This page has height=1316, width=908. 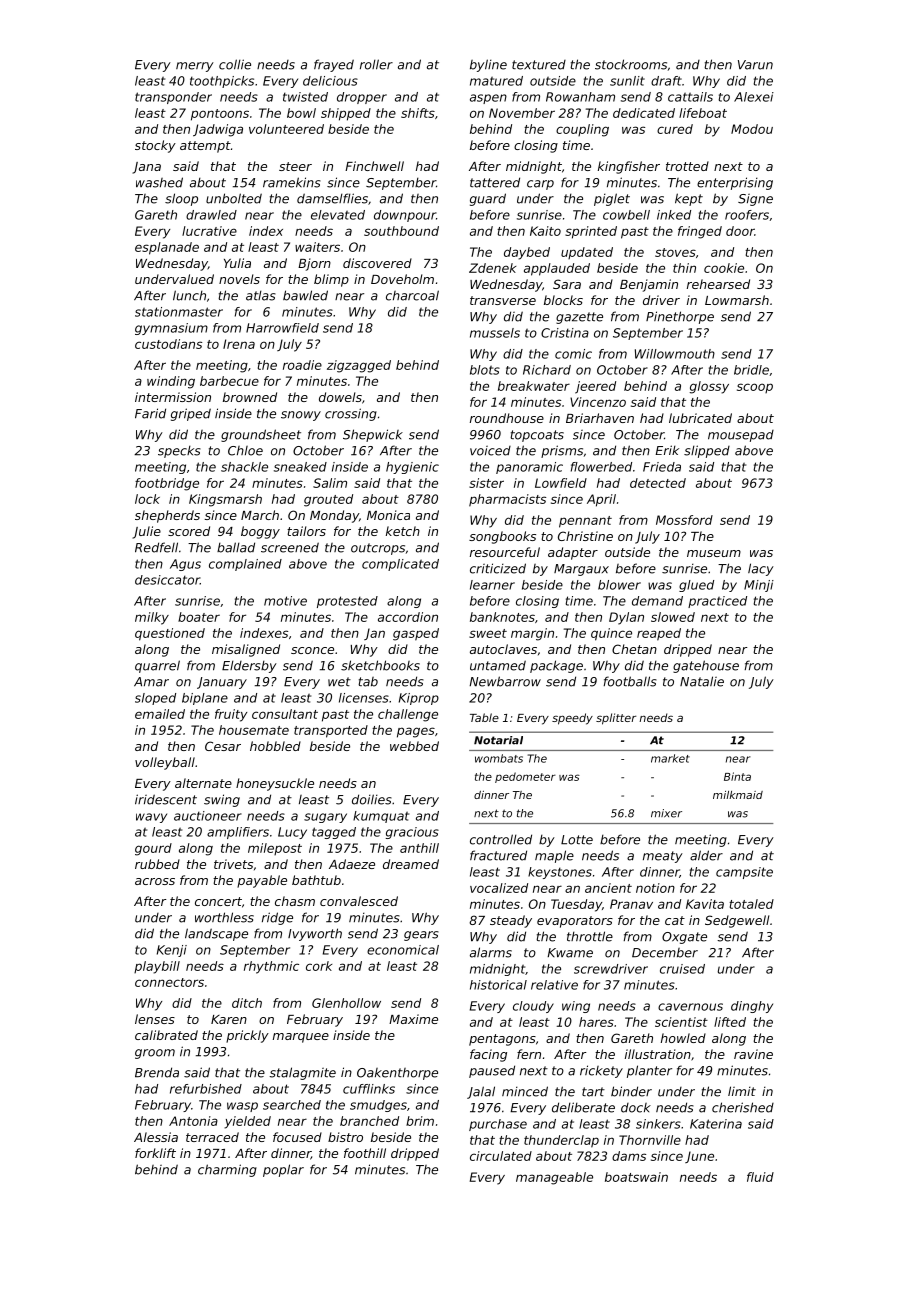 What do you see at coordinates (317, 247) in the page?
I see `waiters` at bounding box center [317, 247].
